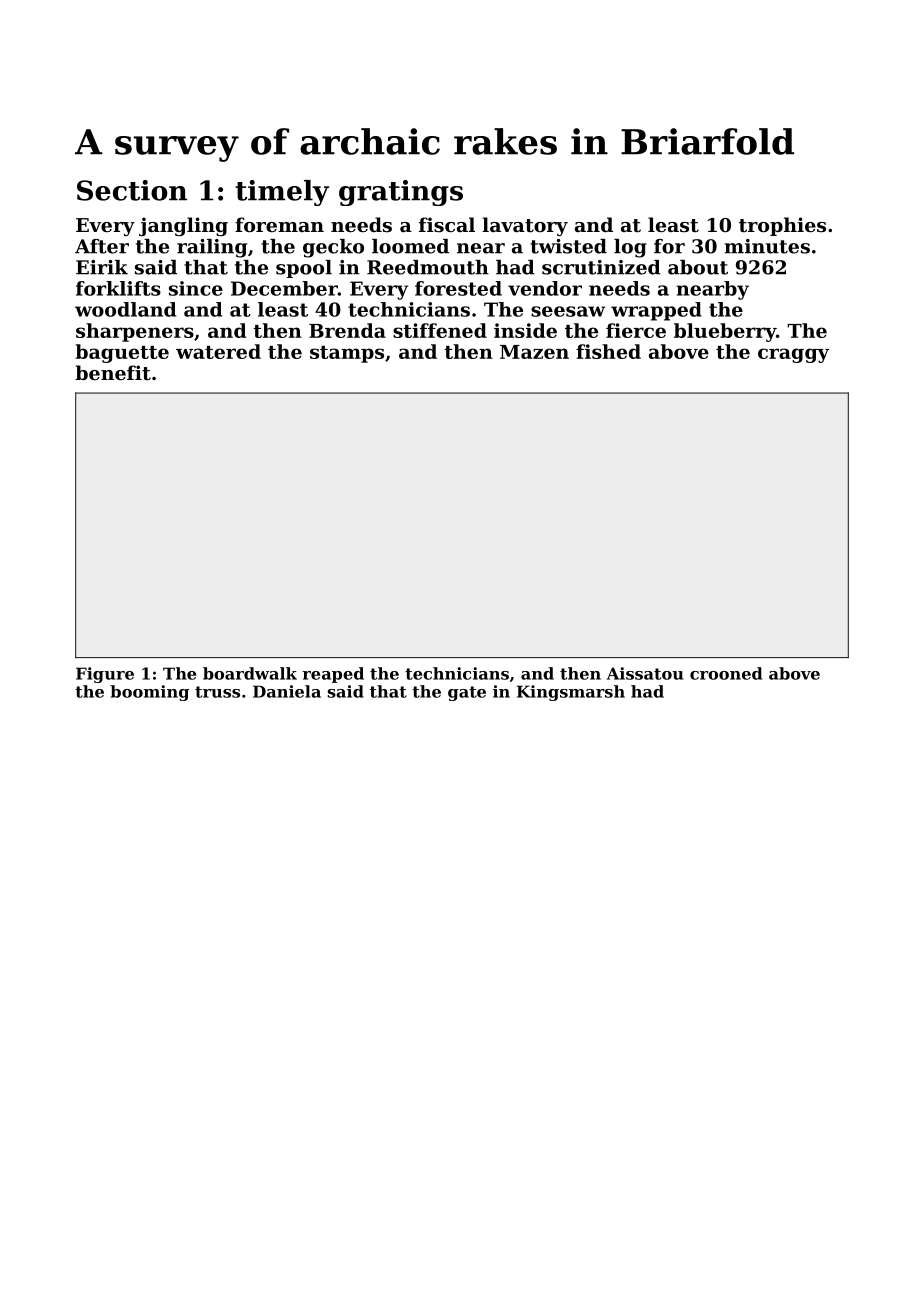 This screenshot has height=1308, width=924. I want to click on gate, so click(467, 693).
